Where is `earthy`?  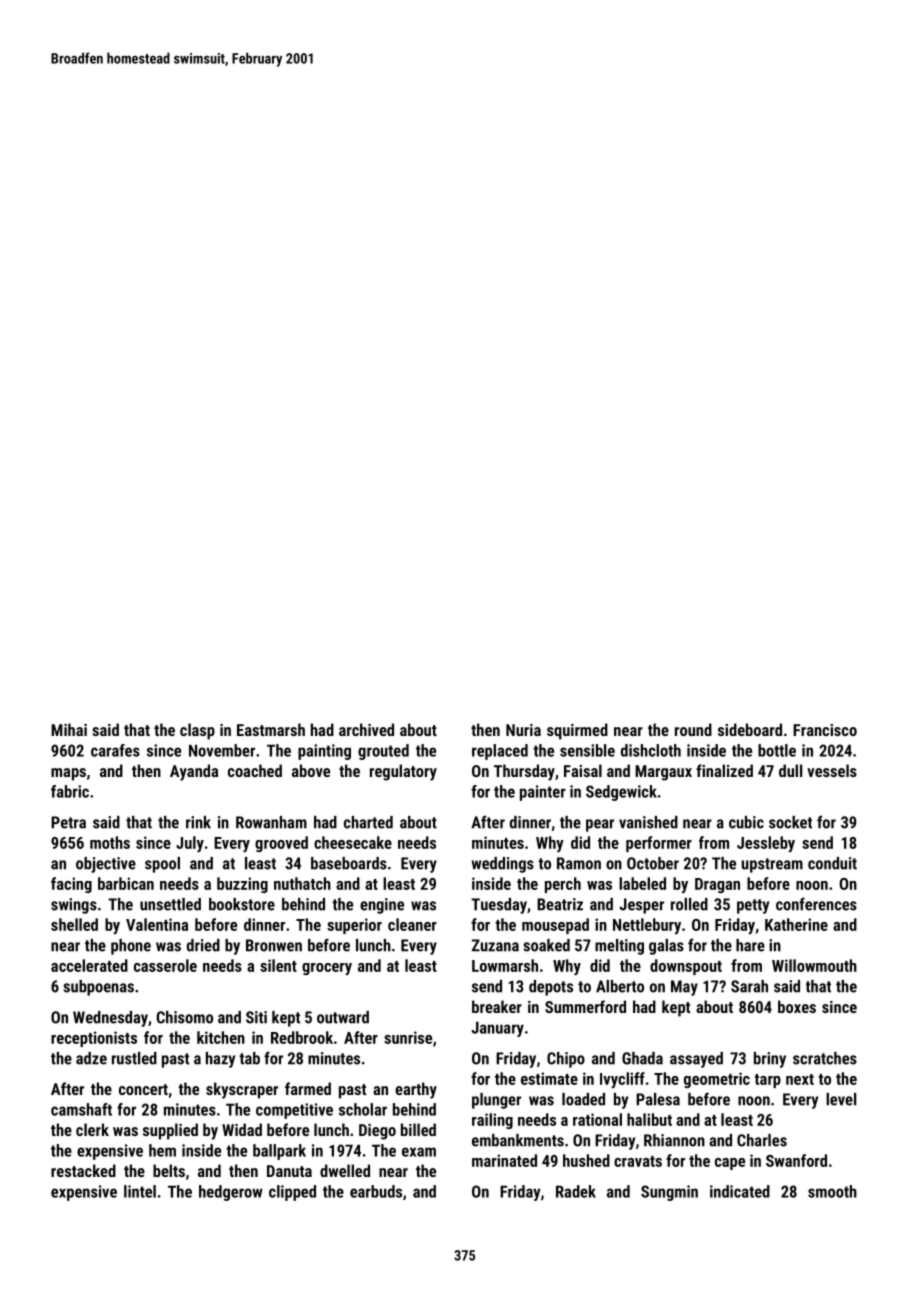
earthy is located at coordinates (416, 1090).
